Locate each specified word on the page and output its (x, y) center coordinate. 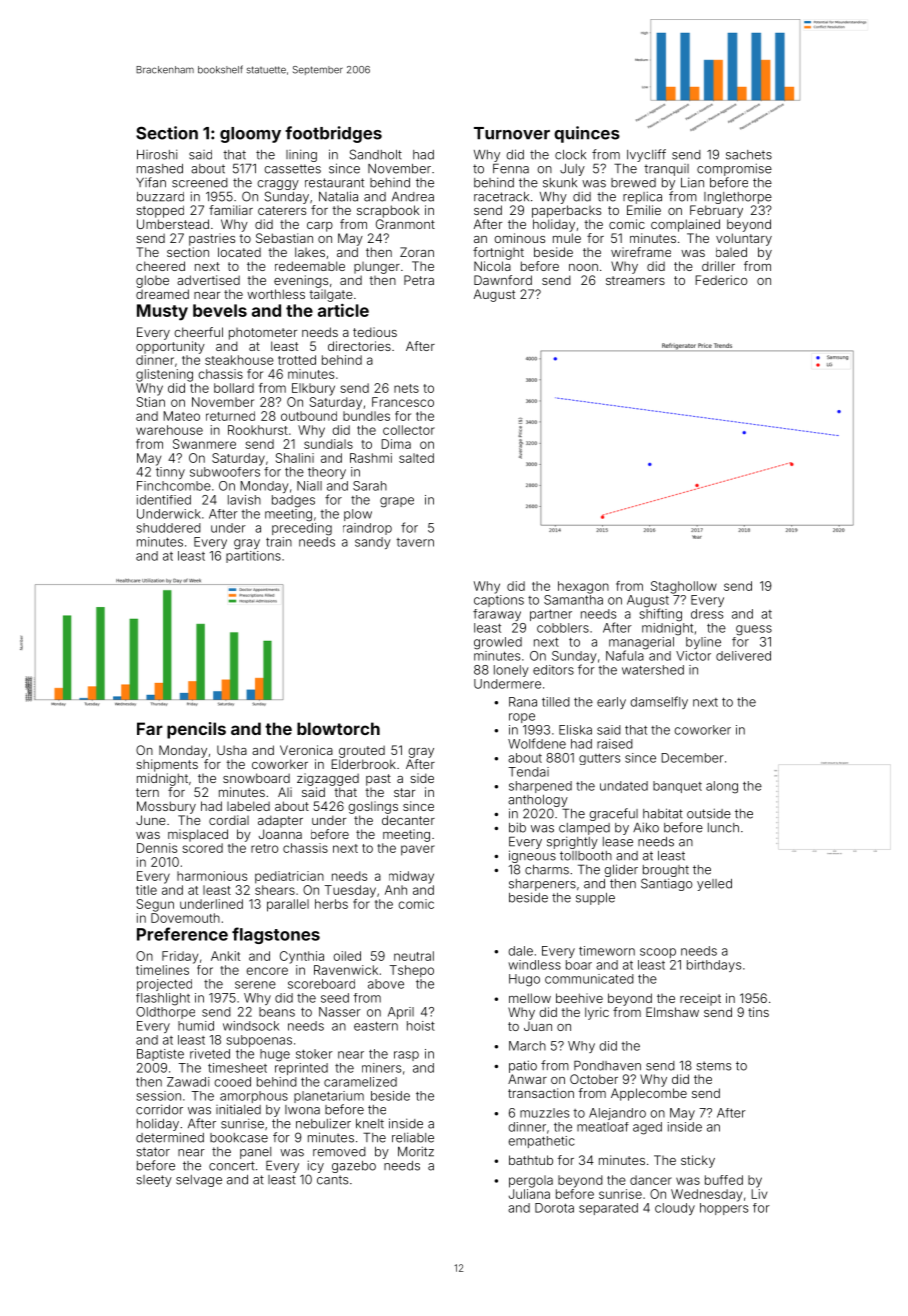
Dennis (157, 848)
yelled (714, 885)
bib (517, 827)
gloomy (250, 135)
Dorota (554, 1208)
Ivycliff (646, 155)
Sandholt (375, 154)
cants (332, 1180)
